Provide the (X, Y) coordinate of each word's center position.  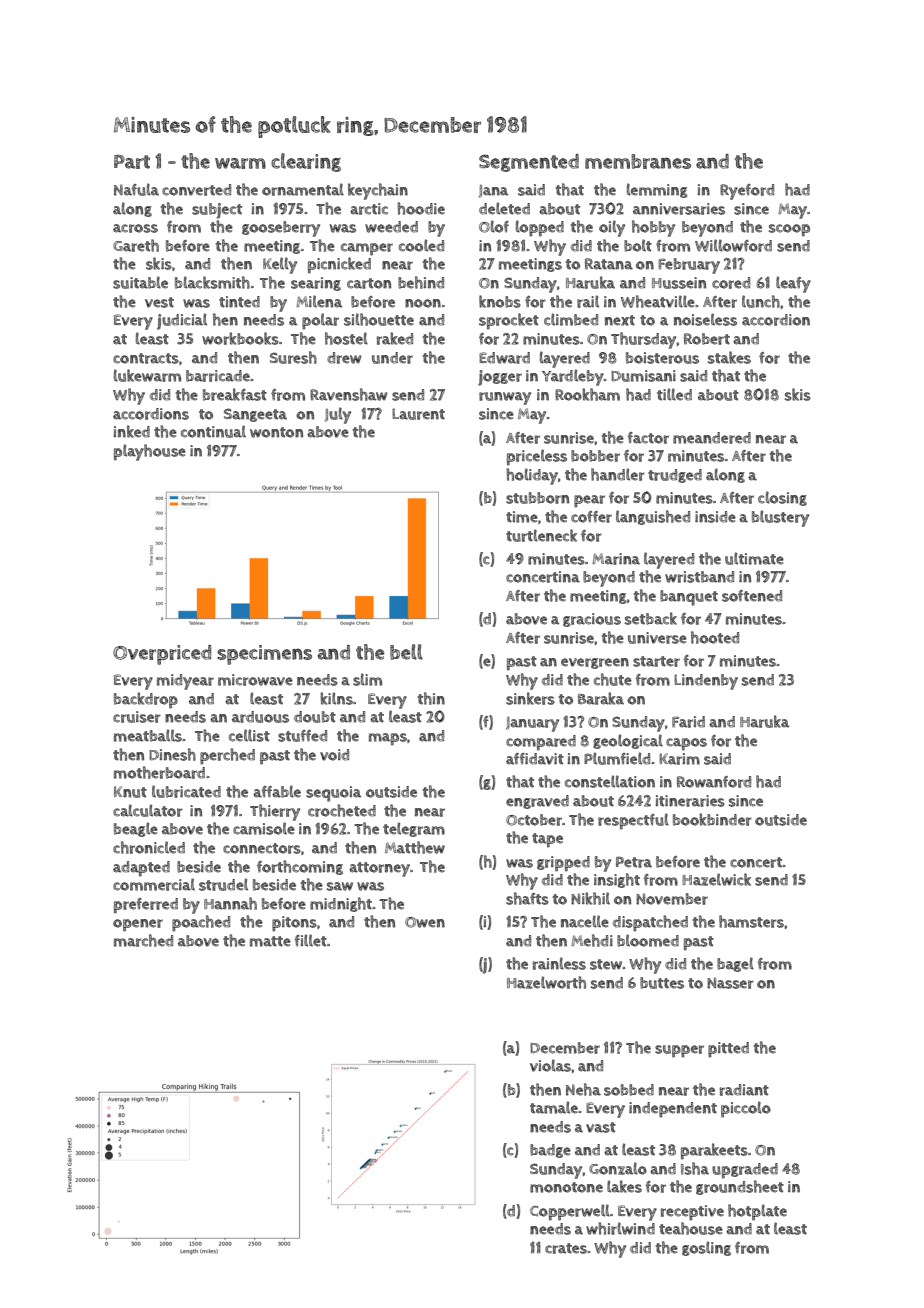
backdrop (146, 700)
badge (550, 1151)
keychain (378, 191)
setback (651, 618)
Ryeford (747, 192)
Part (132, 162)
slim (367, 679)
